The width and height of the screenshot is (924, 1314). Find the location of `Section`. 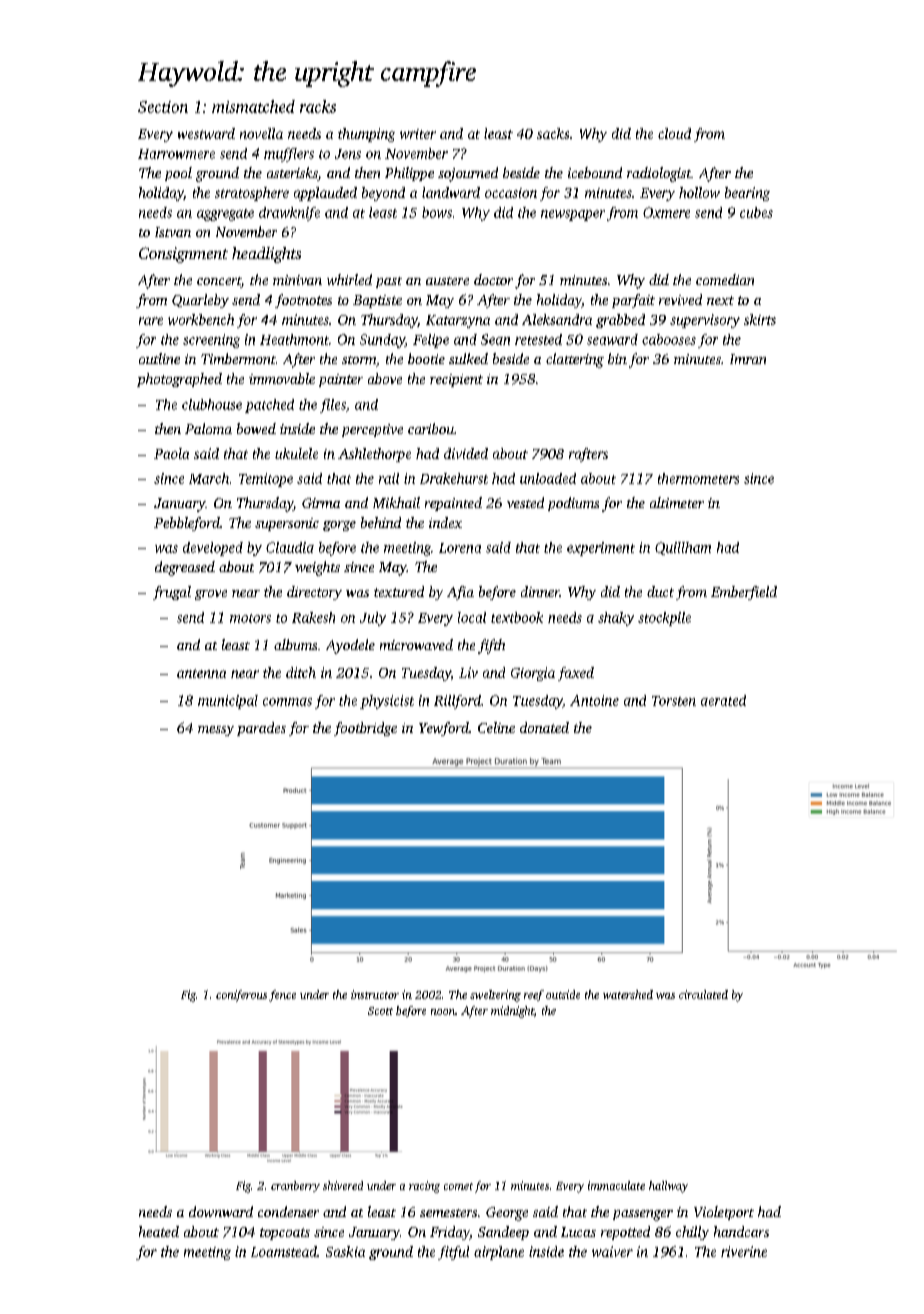

Section is located at coordinates (163, 107).
